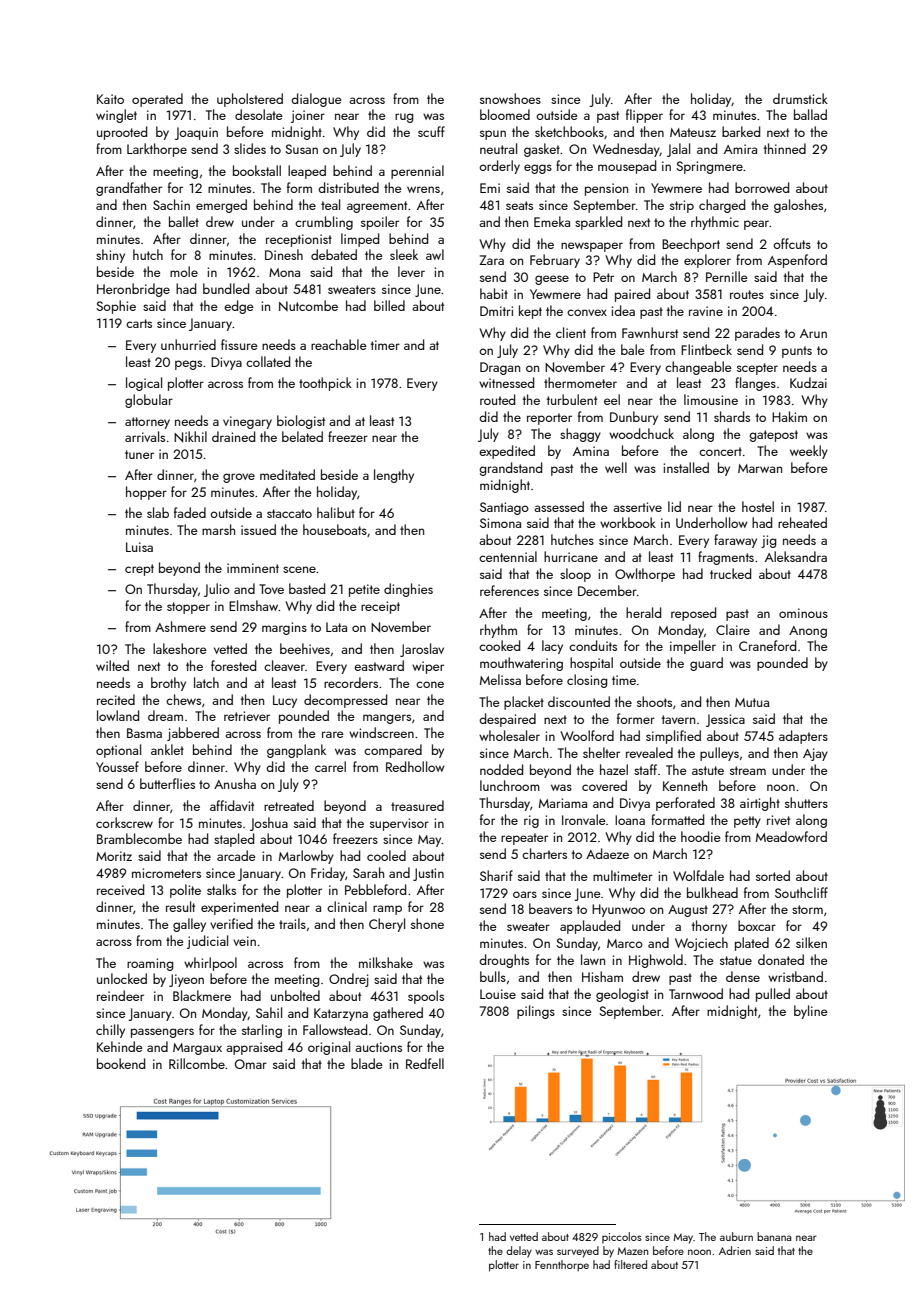  Describe the element at coordinates (519, 1252) in the screenshot. I see `delay` at that location.
